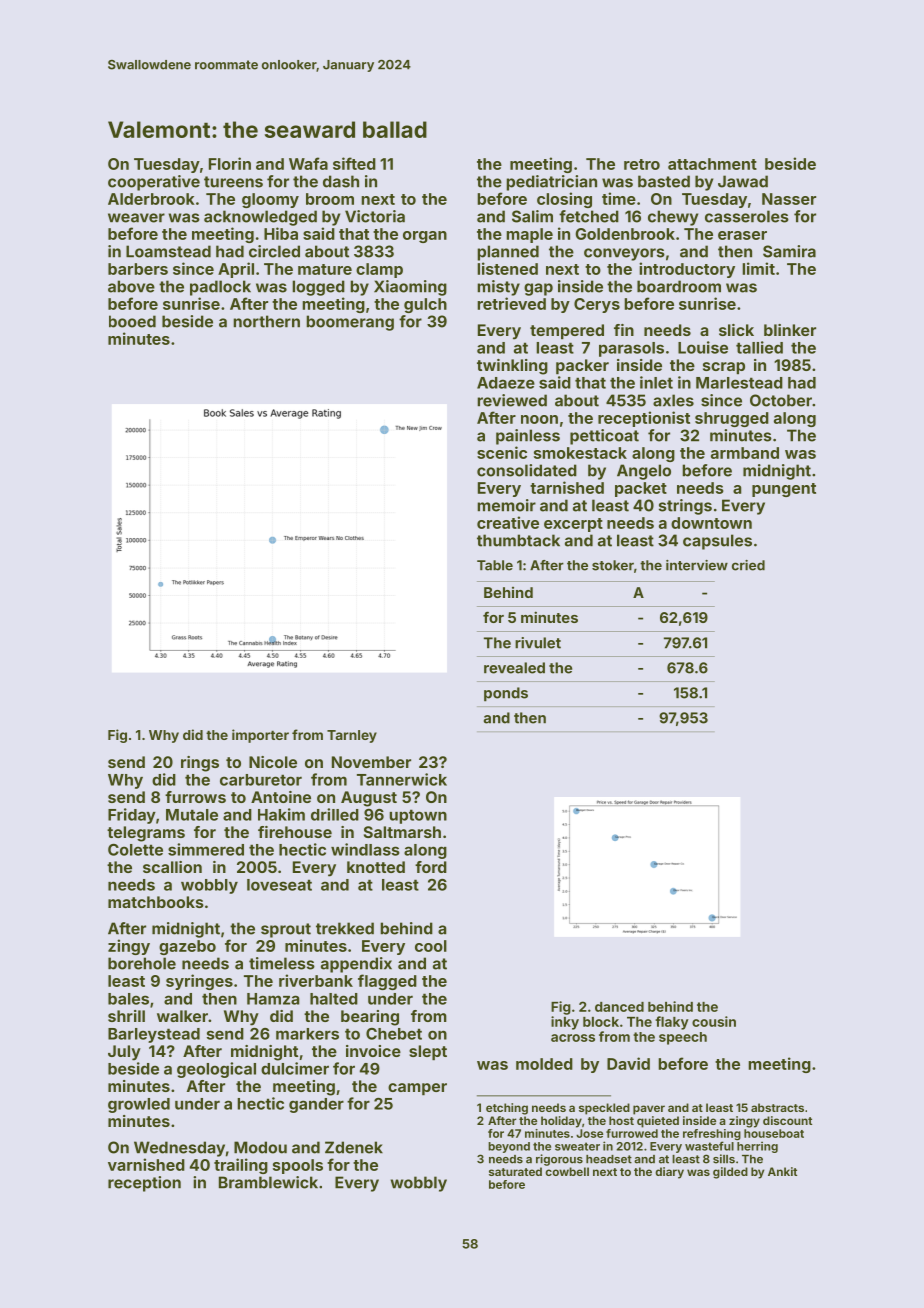 The height and width of the image is (1308, 924). I want to click on conveyors, so click(624, 254).
